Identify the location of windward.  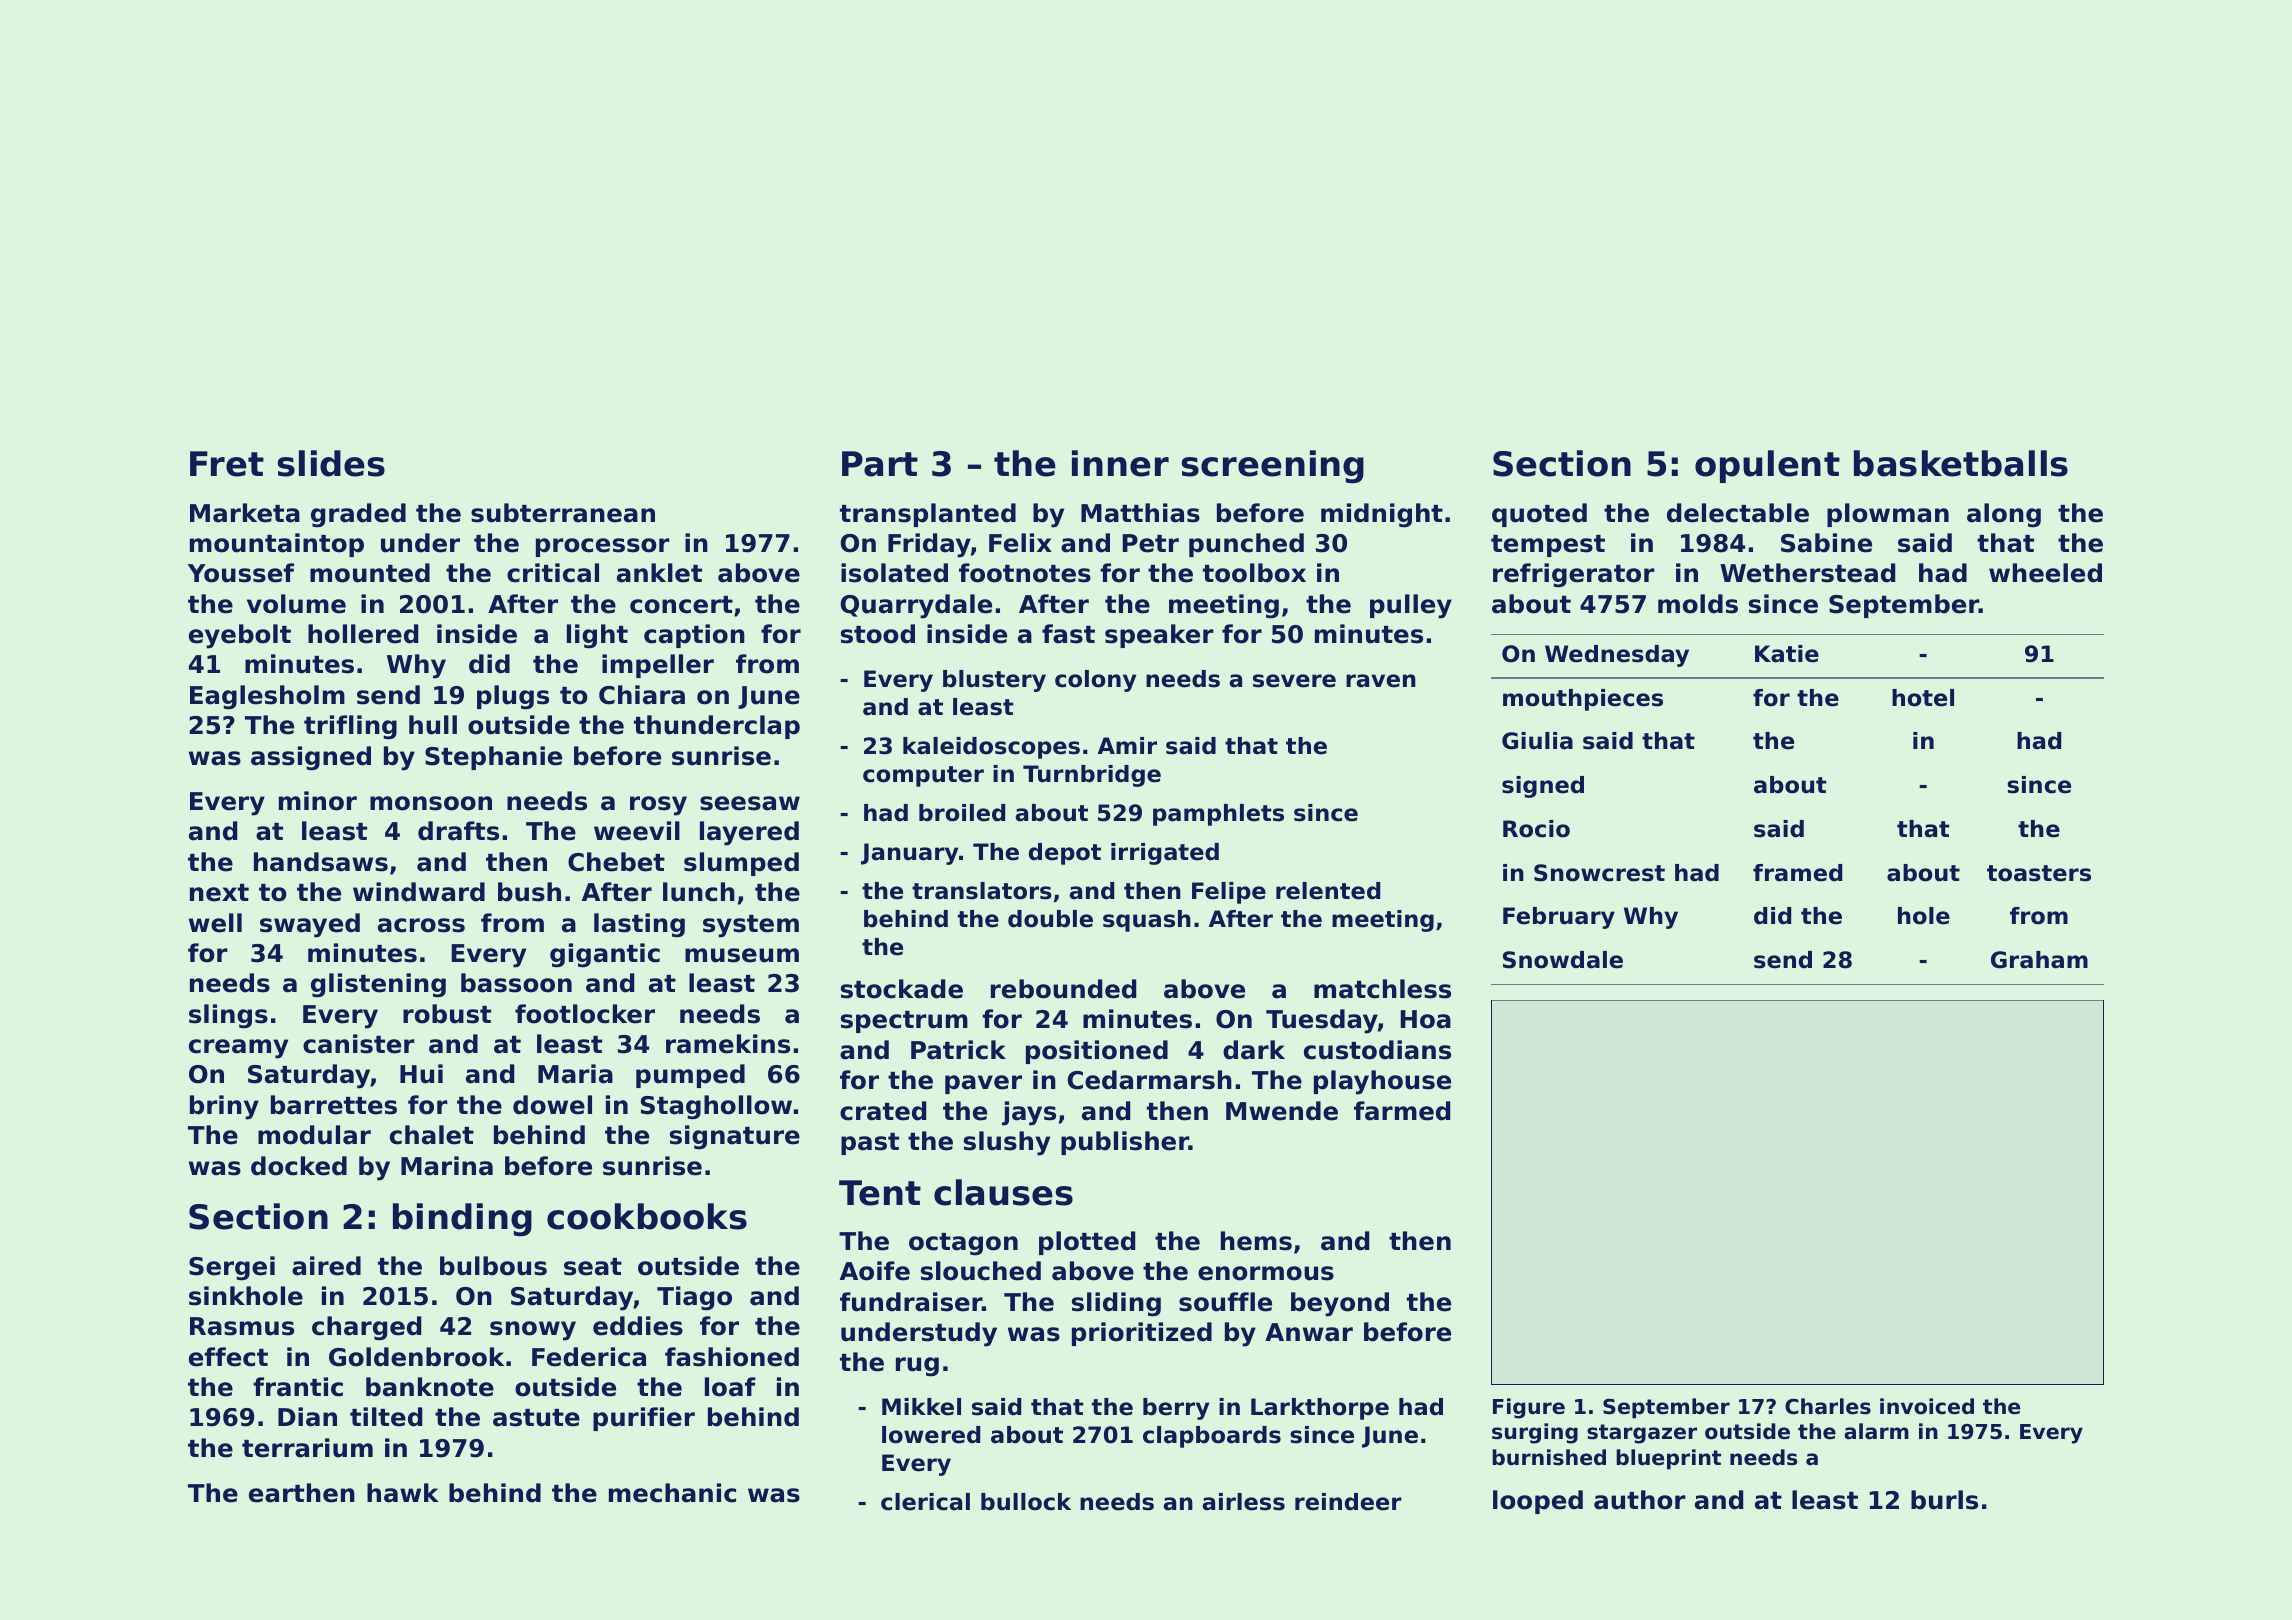
(419, 892).
